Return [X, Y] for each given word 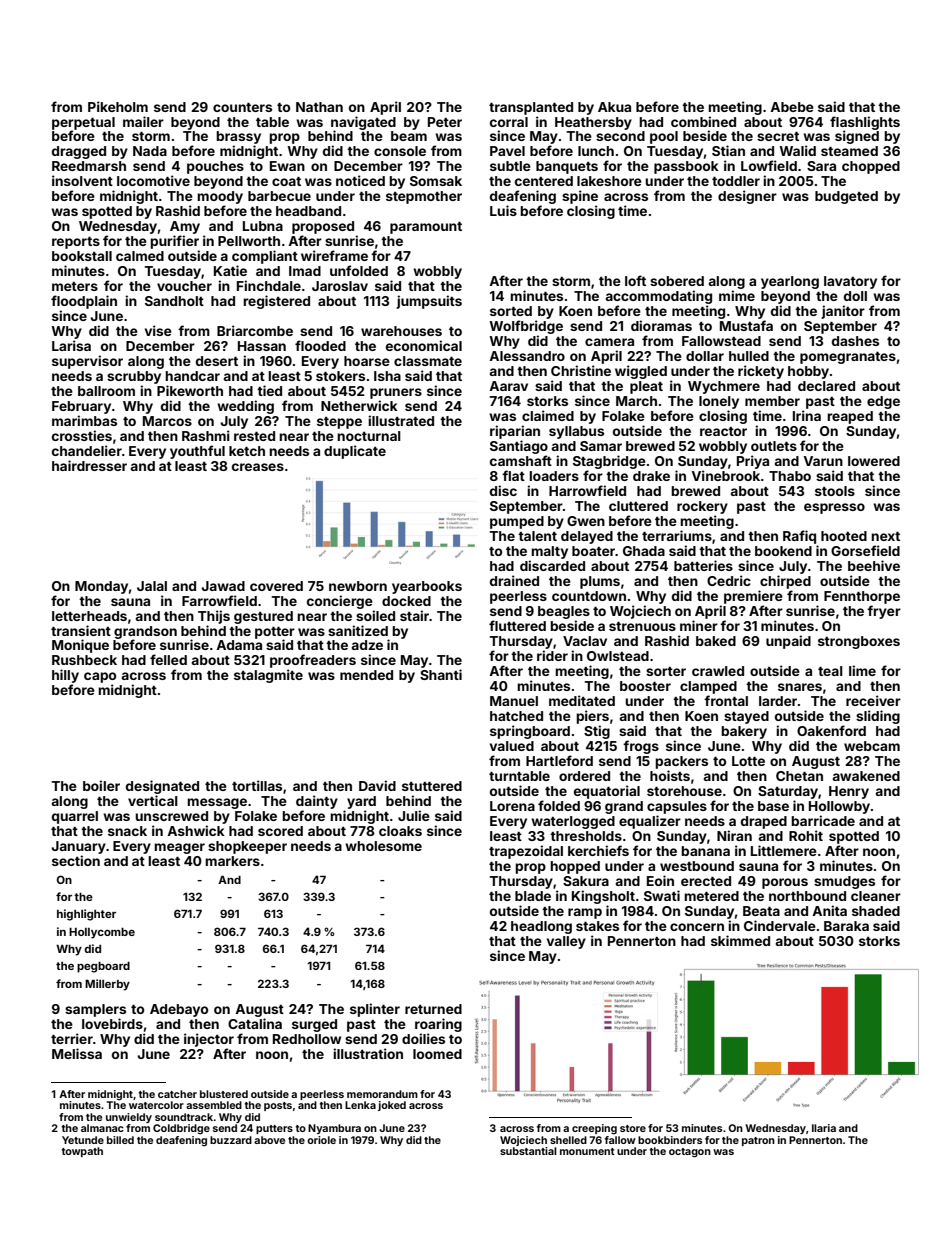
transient [81, 630]
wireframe [334, 255]
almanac [102, 1128]
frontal [726, 700]
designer [747, 197]
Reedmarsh [89, 166]
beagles [564, 612]
